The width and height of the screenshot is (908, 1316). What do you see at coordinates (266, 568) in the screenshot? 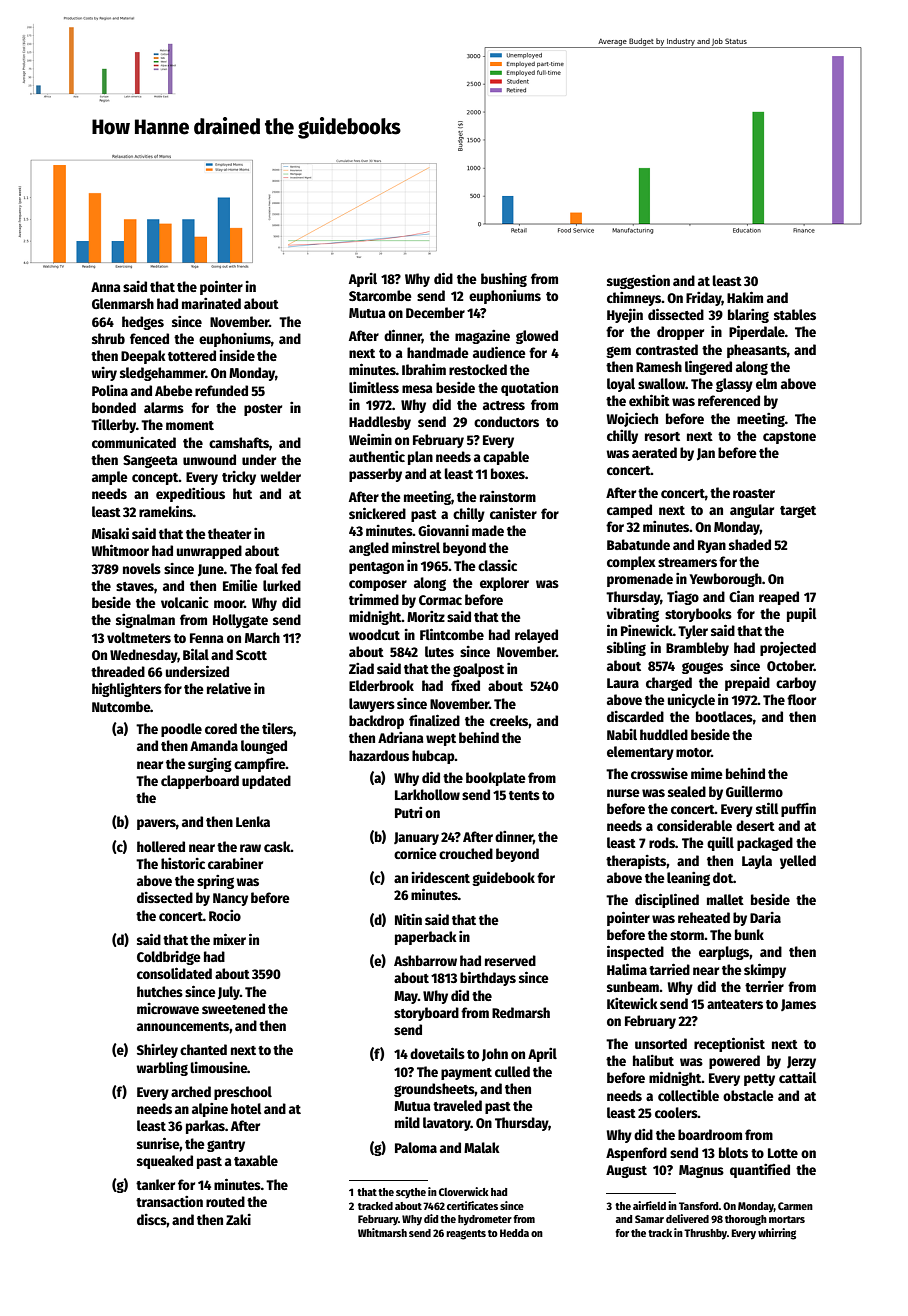
I see `foal` at bounding box center [266, 568].
